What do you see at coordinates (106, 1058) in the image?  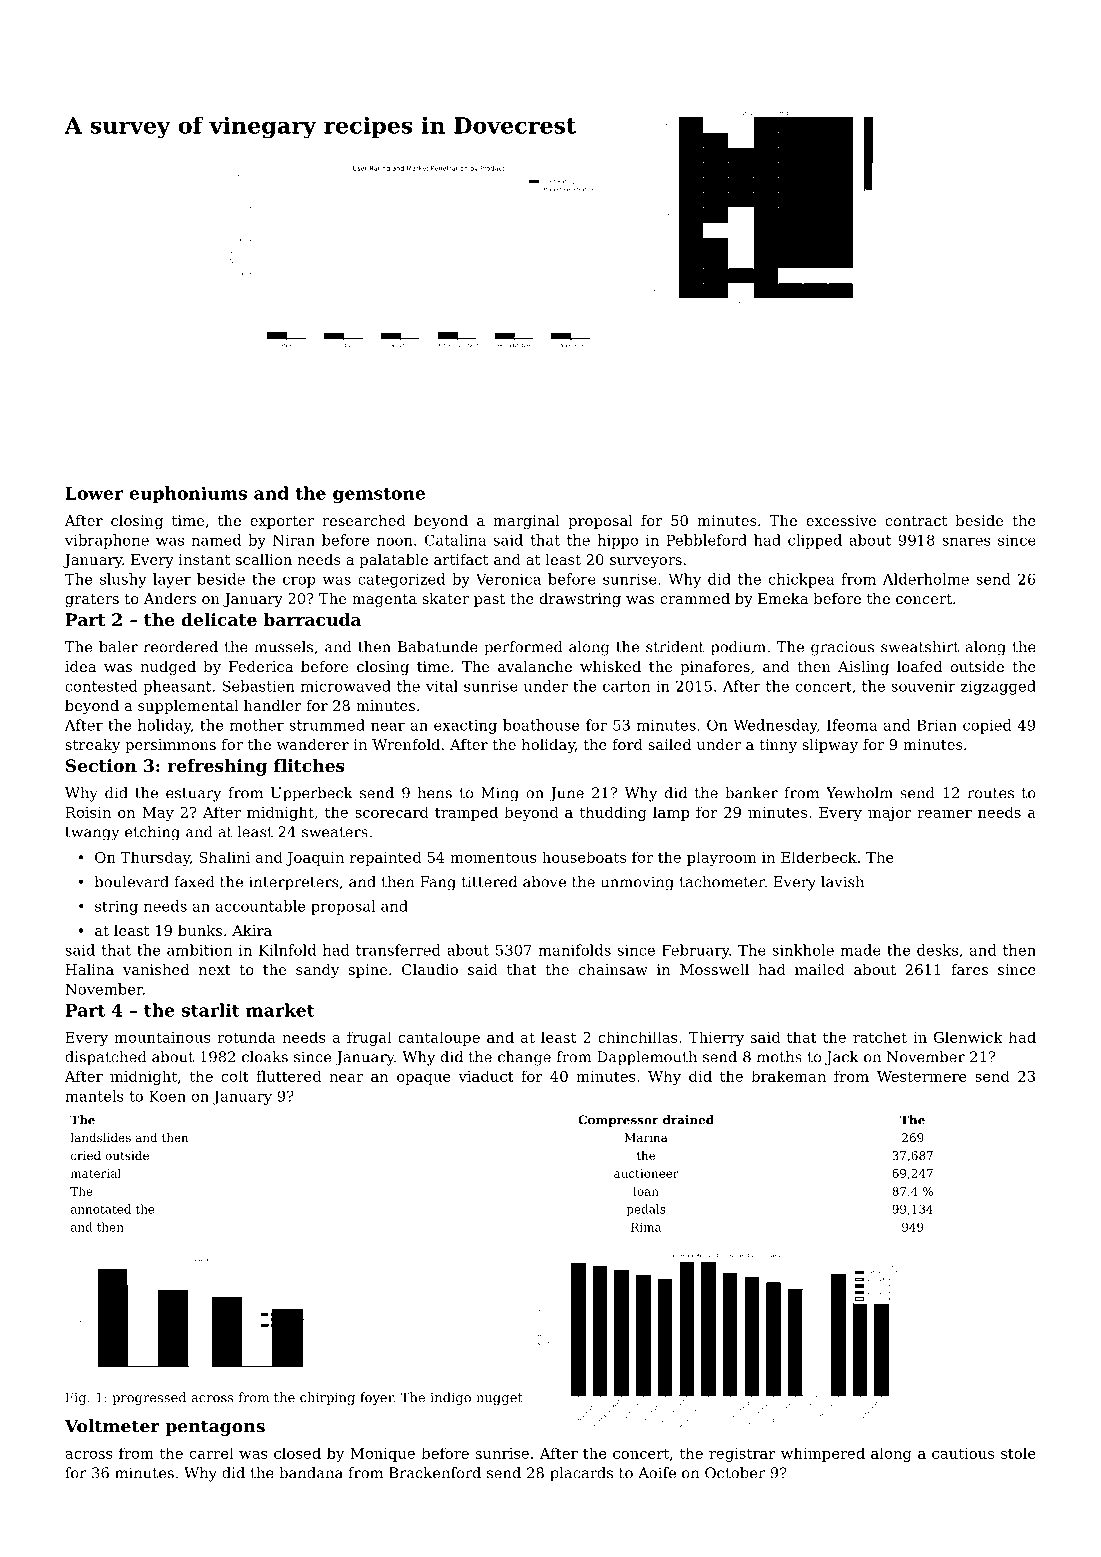 I see `dispatched` at bounding box center [106, 1058].
